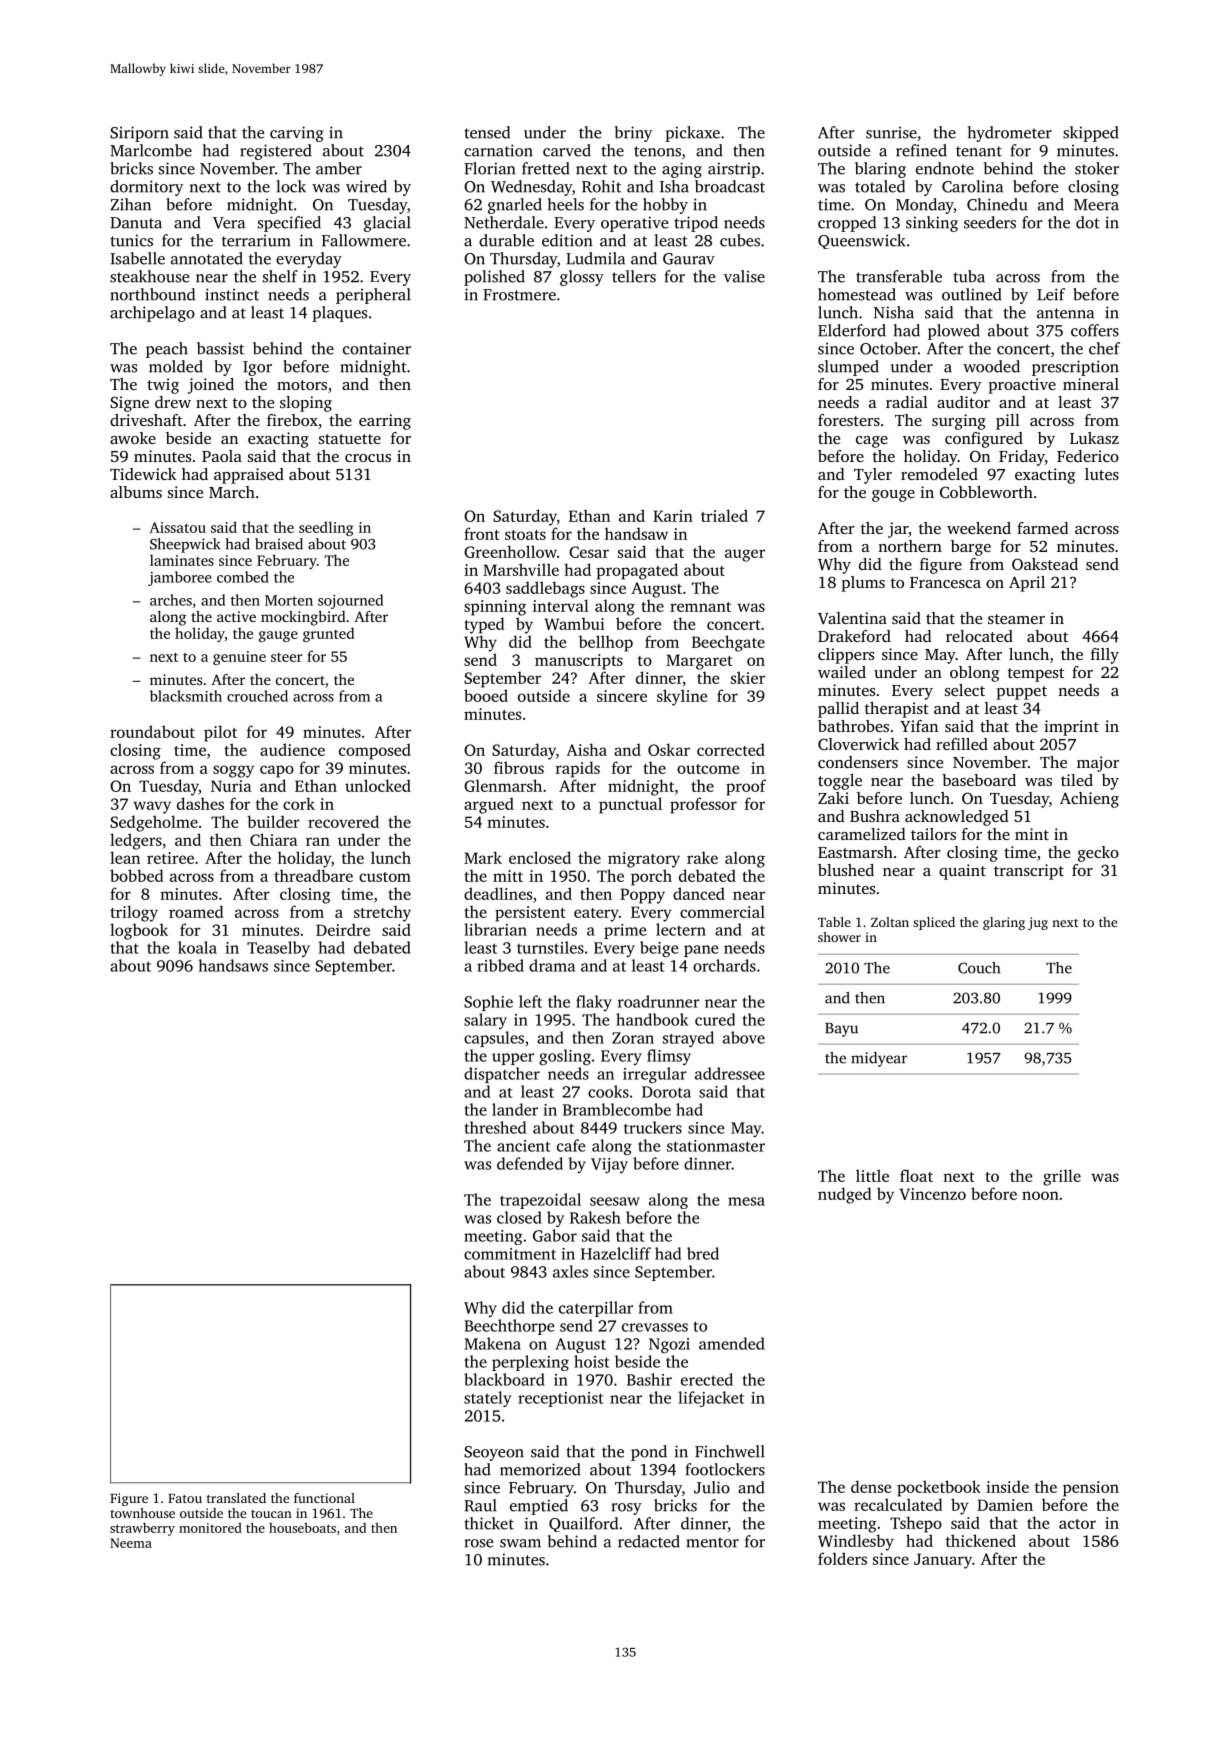 The height and width of the screenshot is (1737, 1229). I want to click on plowed, so click(954, 332).
